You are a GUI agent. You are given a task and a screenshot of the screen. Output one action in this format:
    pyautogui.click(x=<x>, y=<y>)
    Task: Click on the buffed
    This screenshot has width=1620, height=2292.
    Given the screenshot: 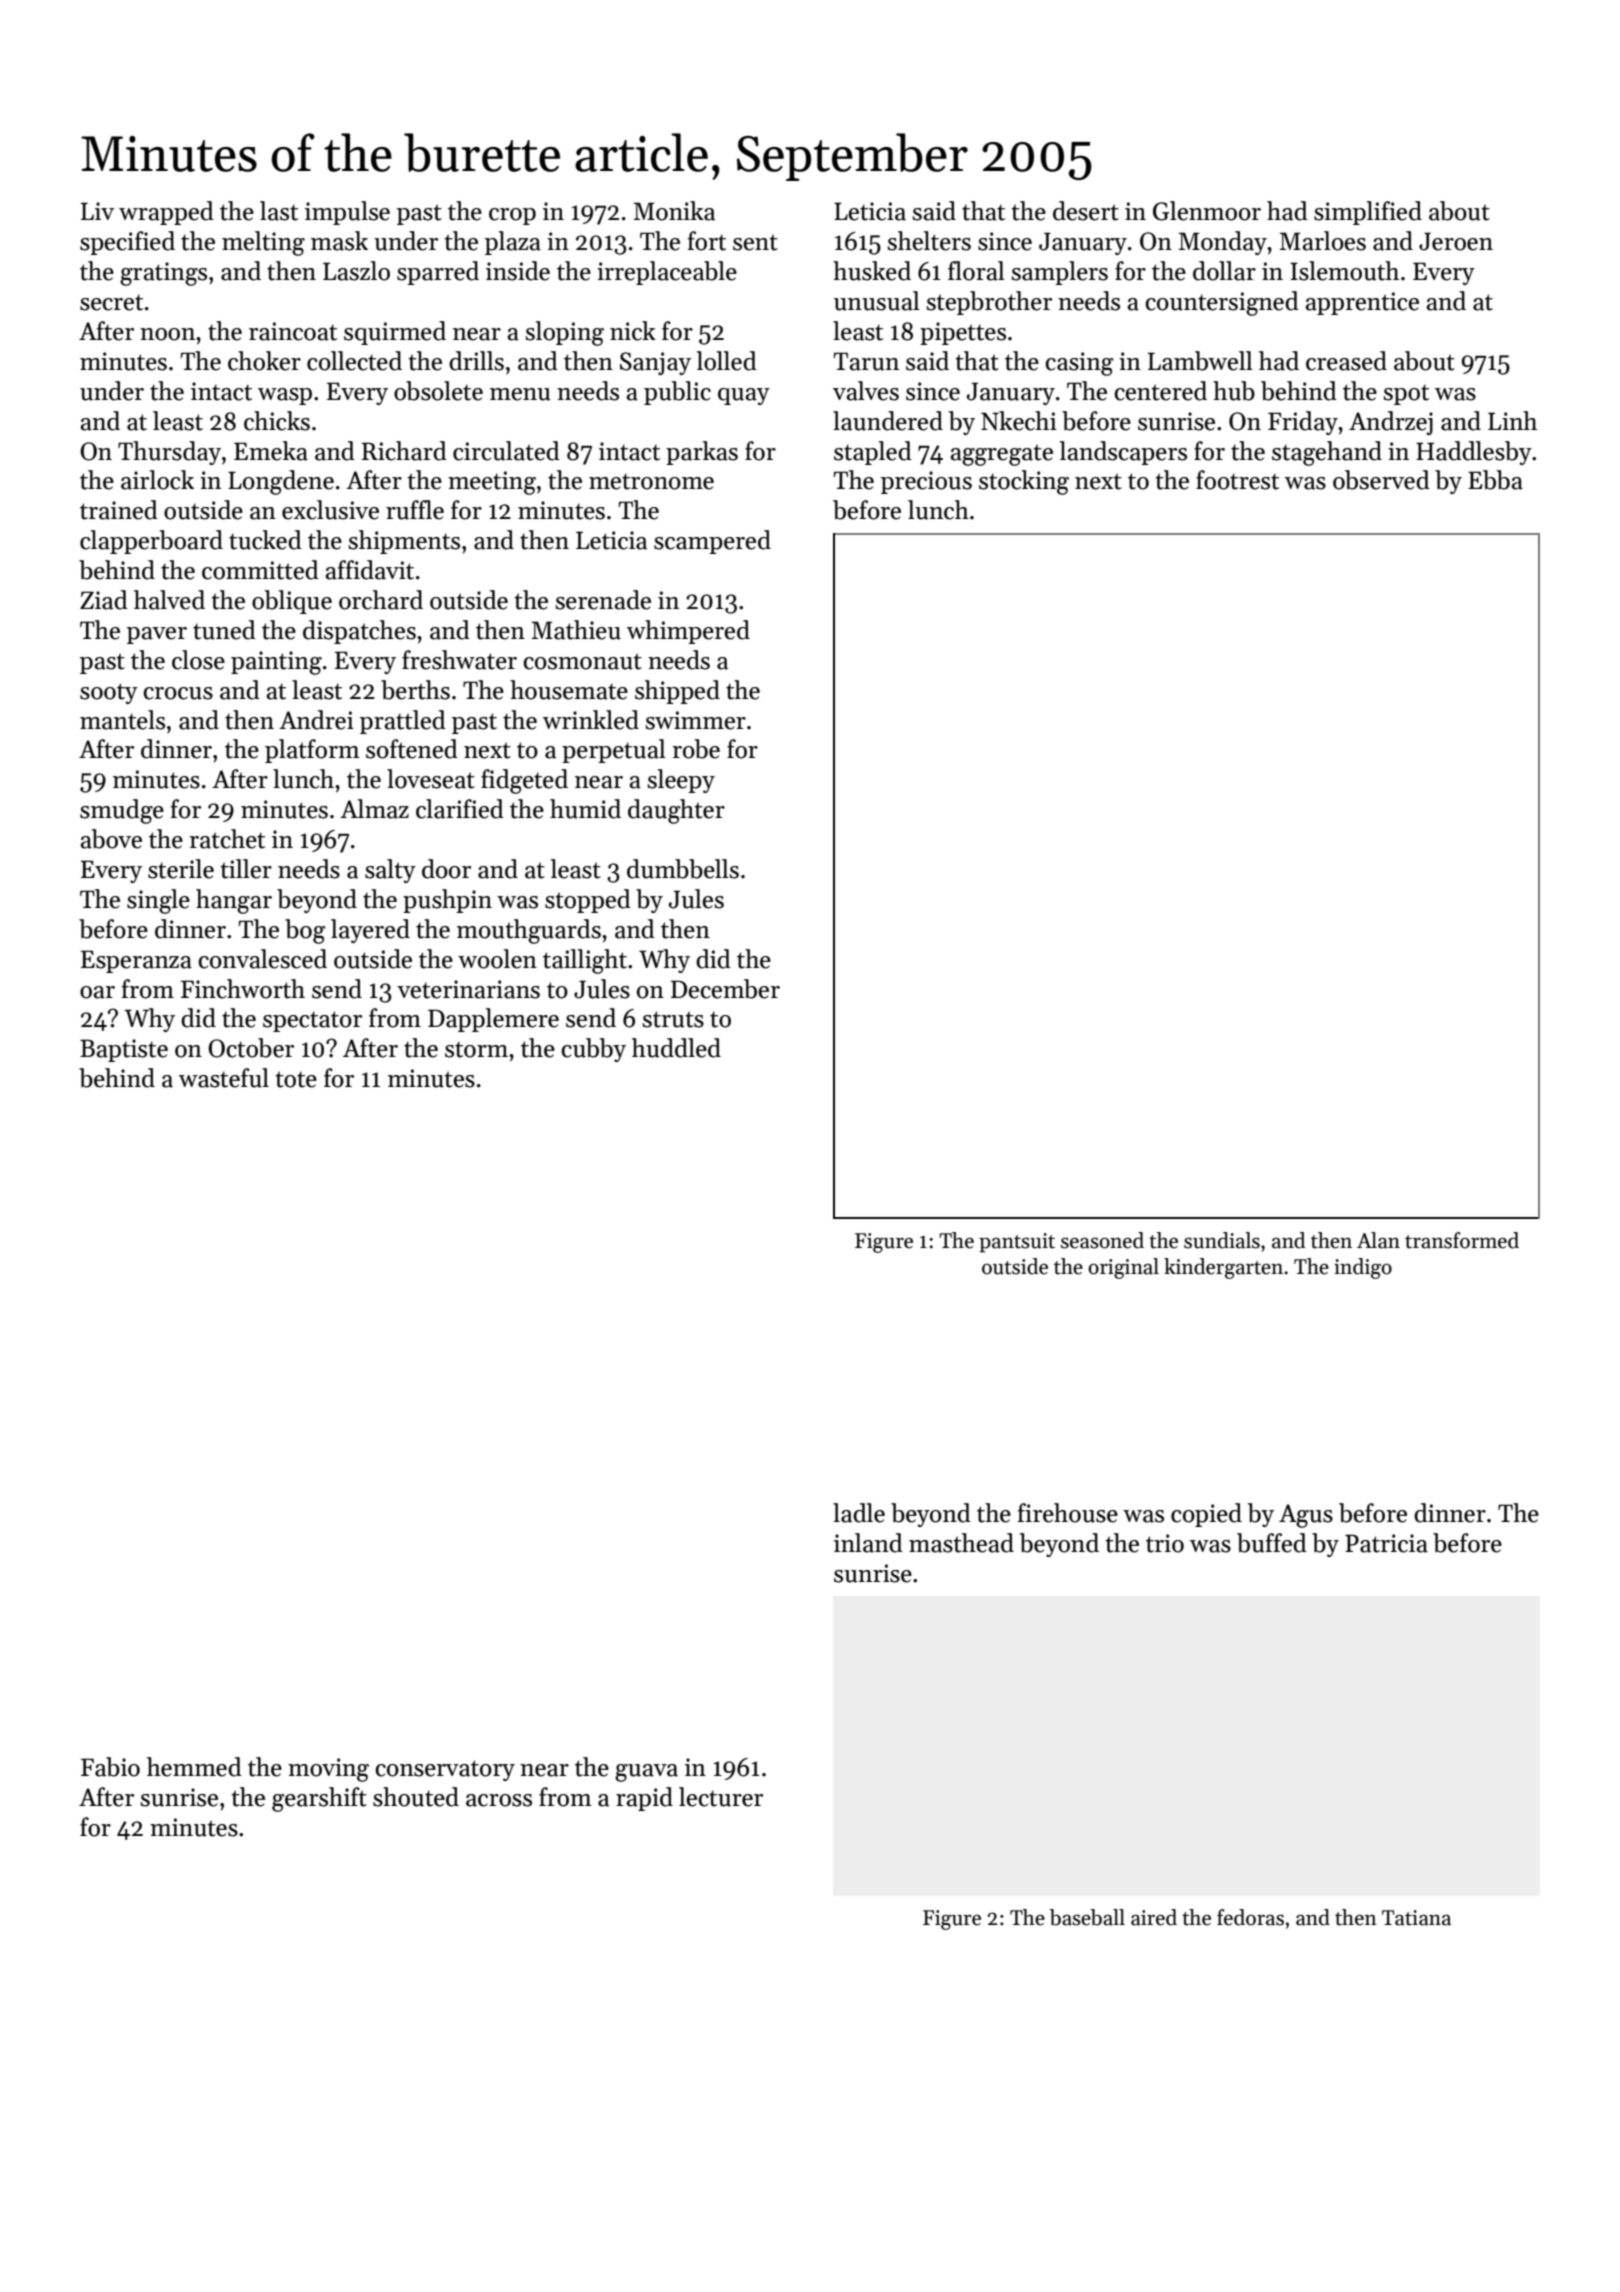 What is the action you would take?
    pyautogui.click(x=1272, y=1543)
